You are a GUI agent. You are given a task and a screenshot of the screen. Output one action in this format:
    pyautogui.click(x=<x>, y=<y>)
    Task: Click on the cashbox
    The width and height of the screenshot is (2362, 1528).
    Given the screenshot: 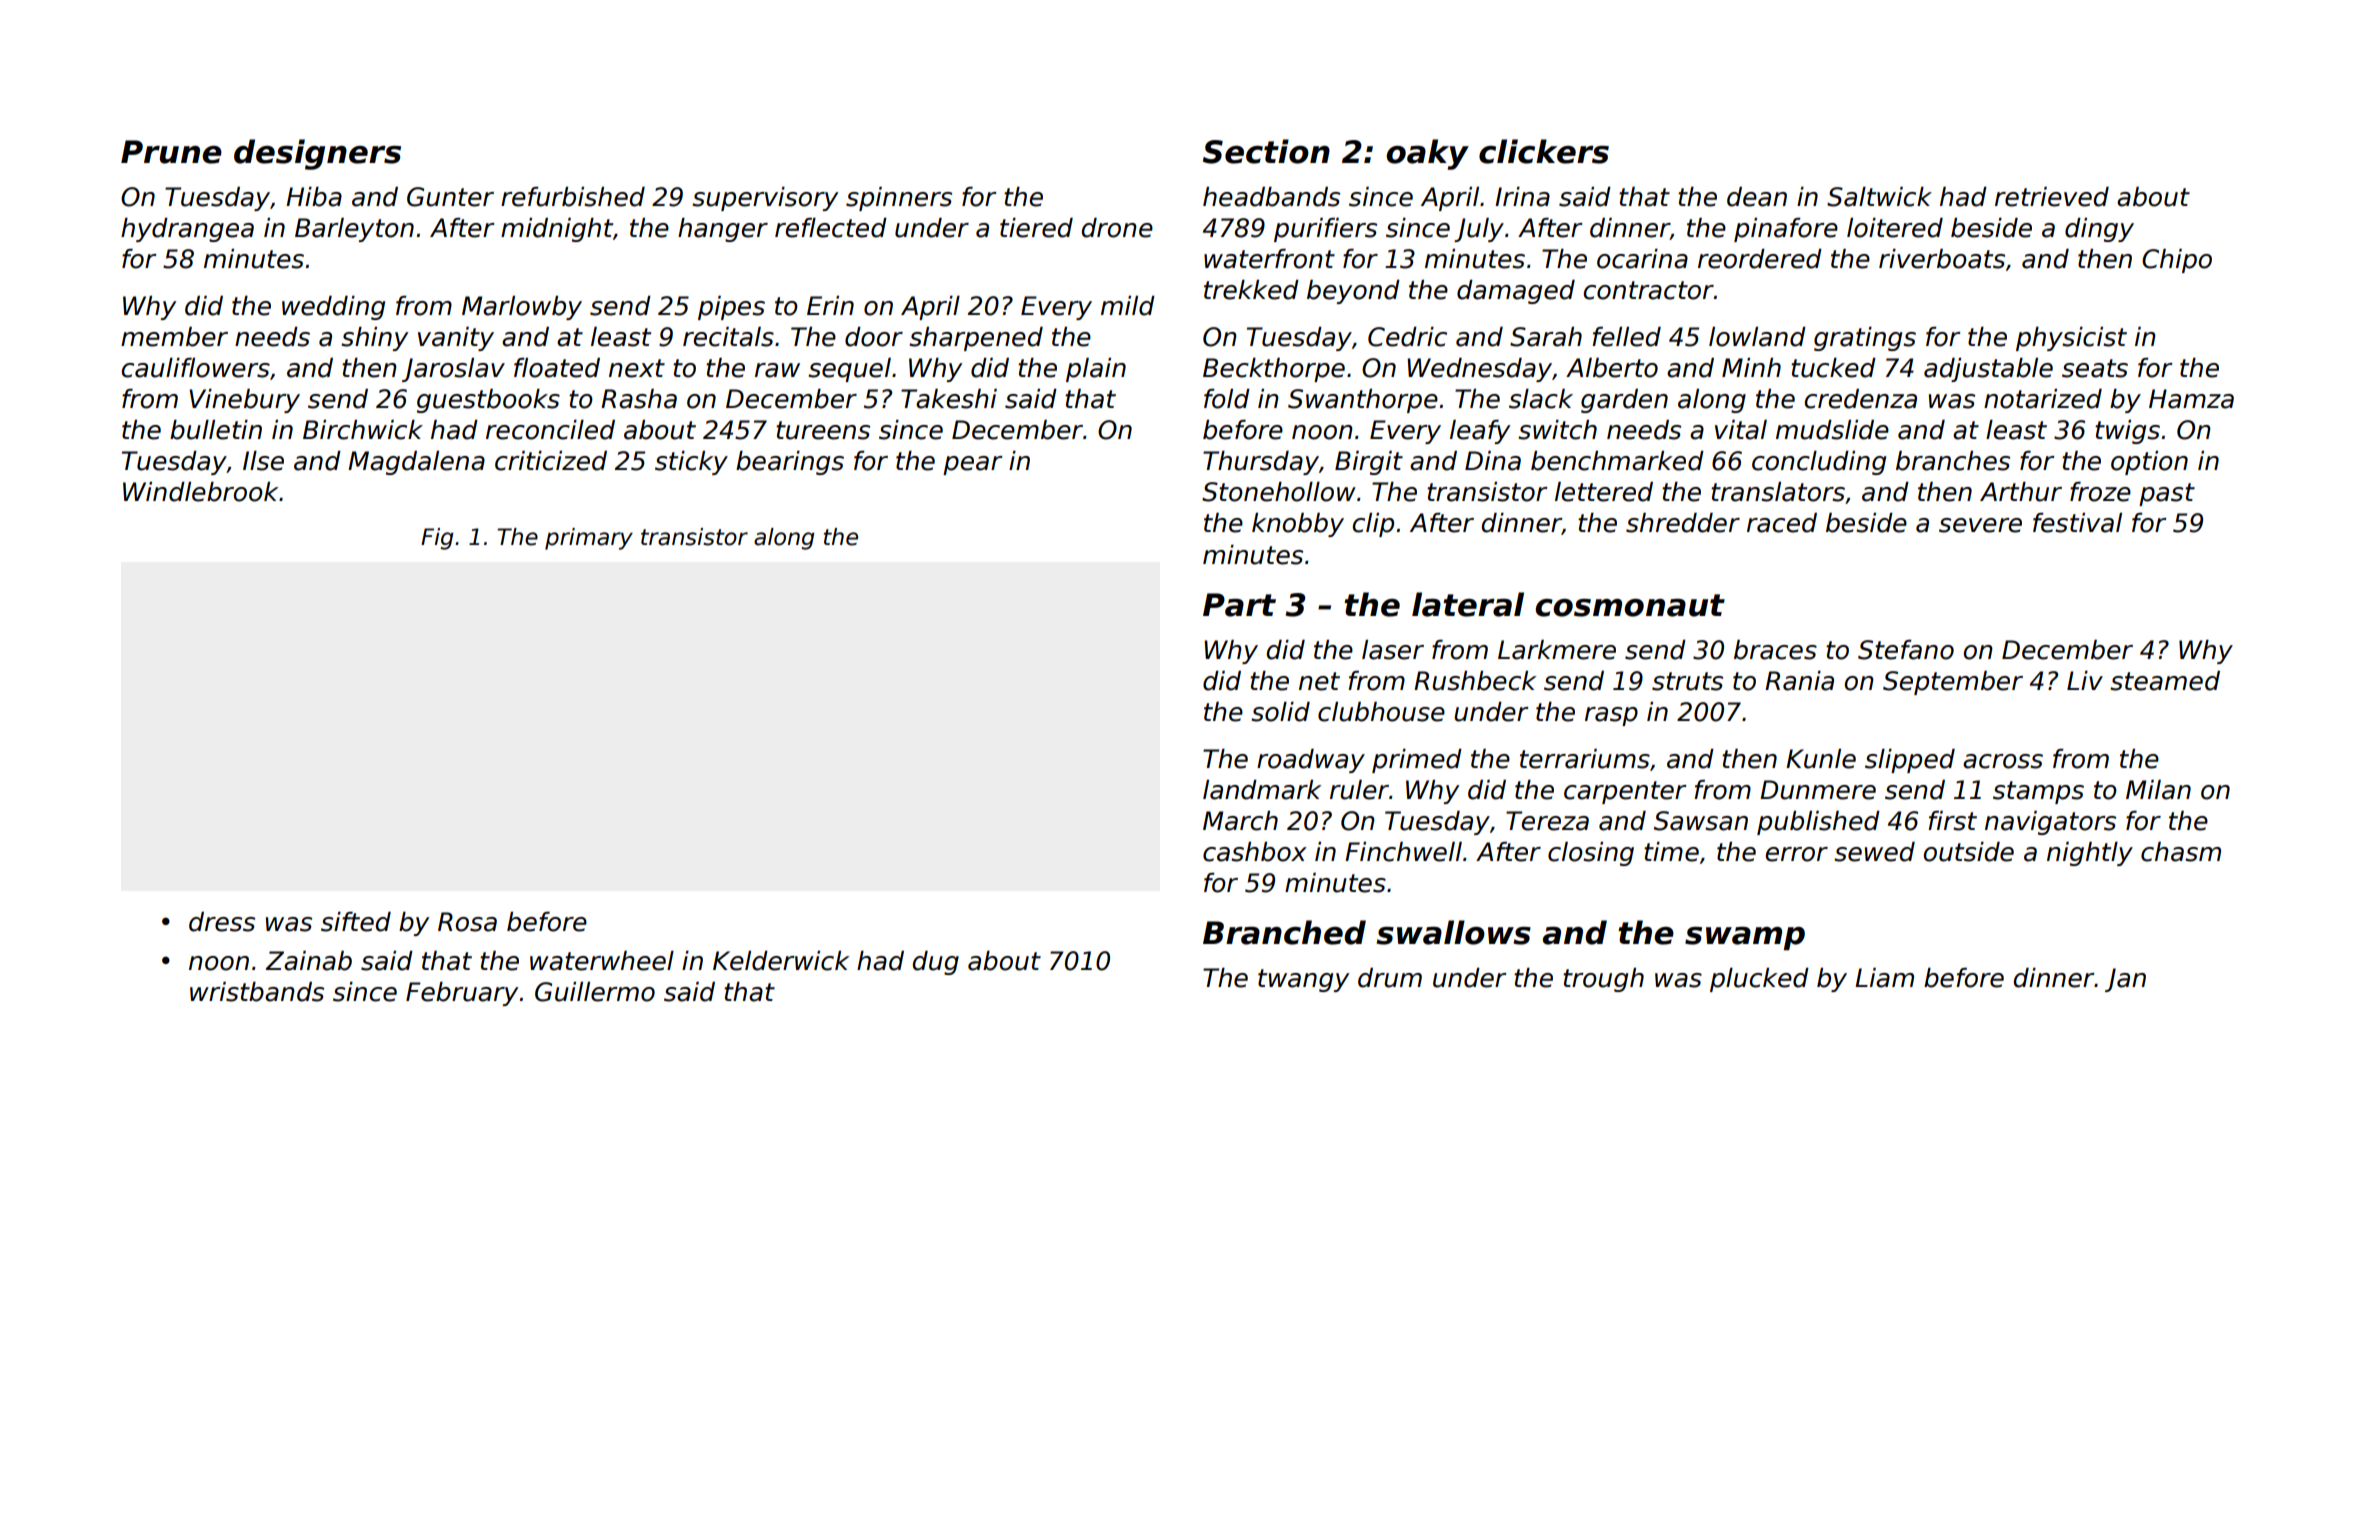 What is the action you would take?
    pyautogui.click(x=1255, y=852)
